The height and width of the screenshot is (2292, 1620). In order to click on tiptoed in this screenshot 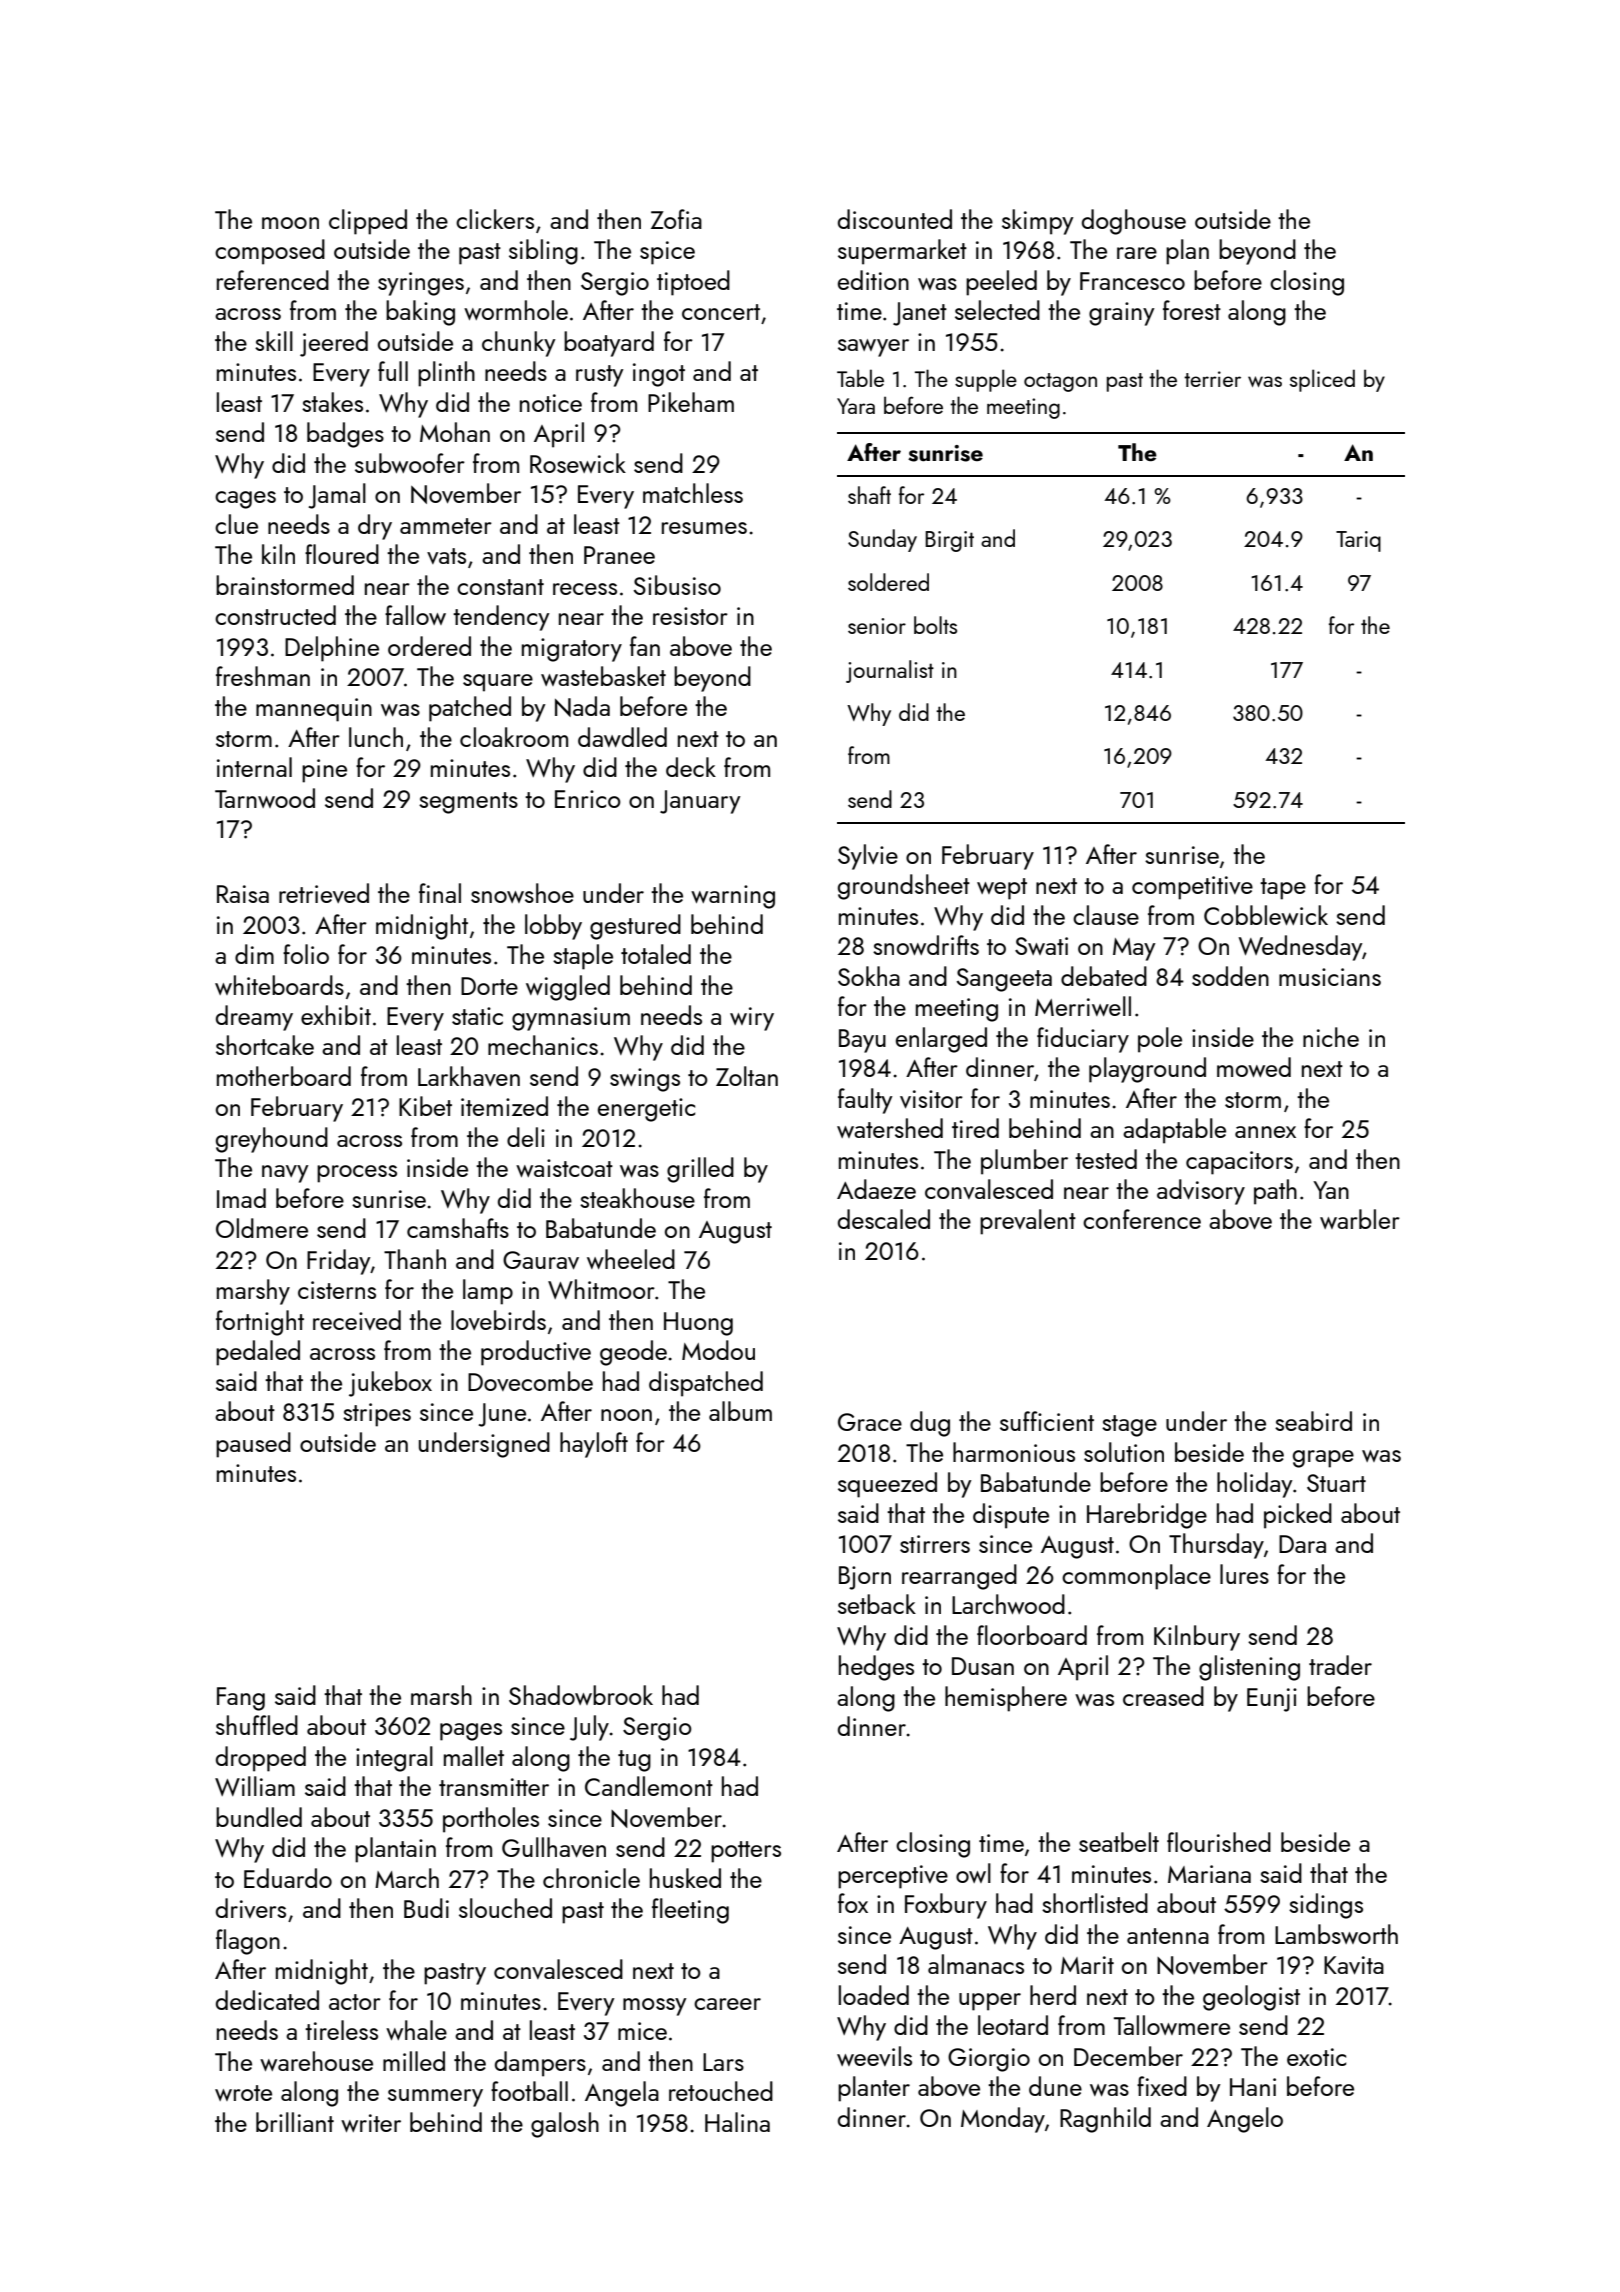, I will do `click(693, 283)`.
